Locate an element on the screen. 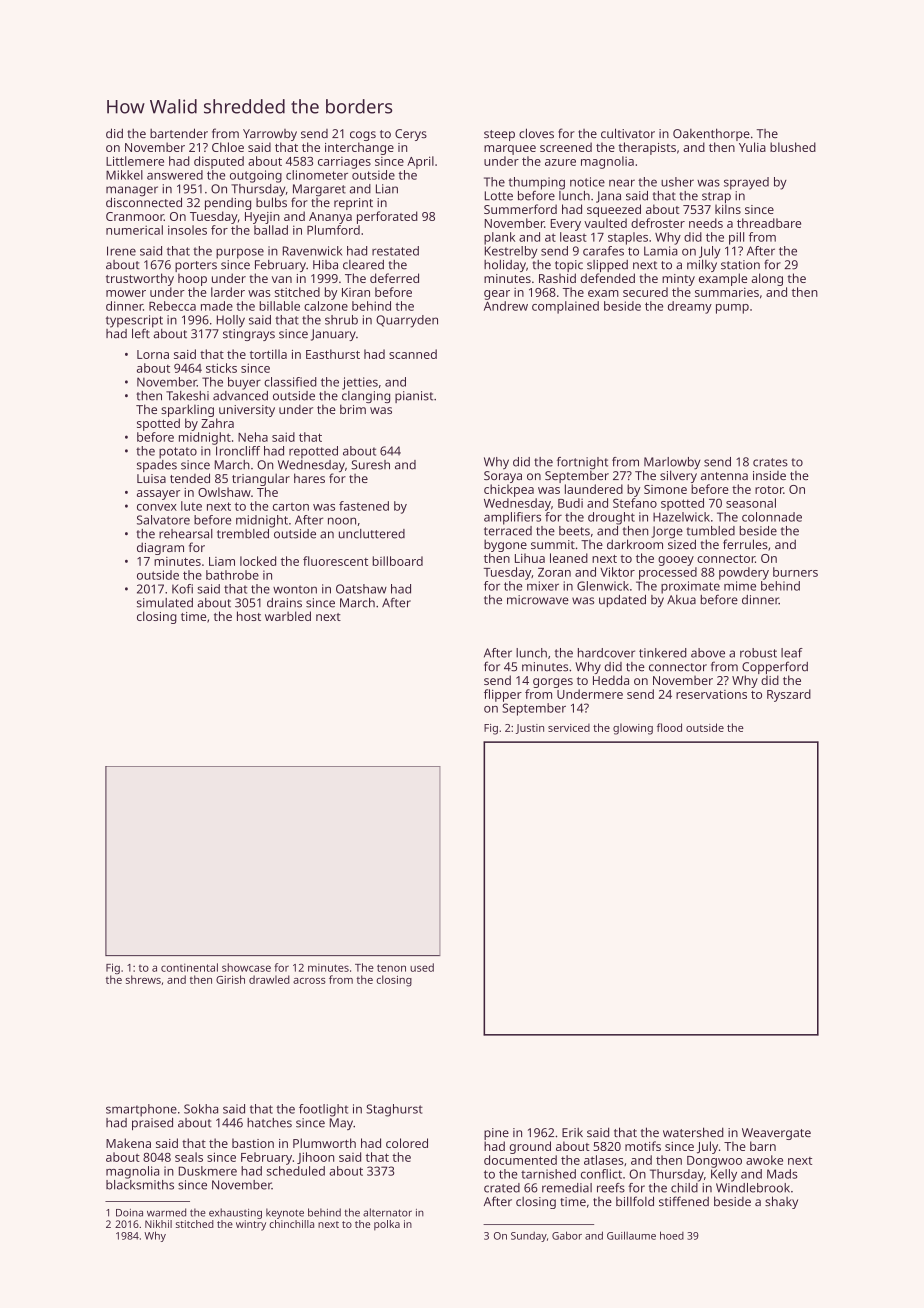  crates is located at coordinates (770, 462).
